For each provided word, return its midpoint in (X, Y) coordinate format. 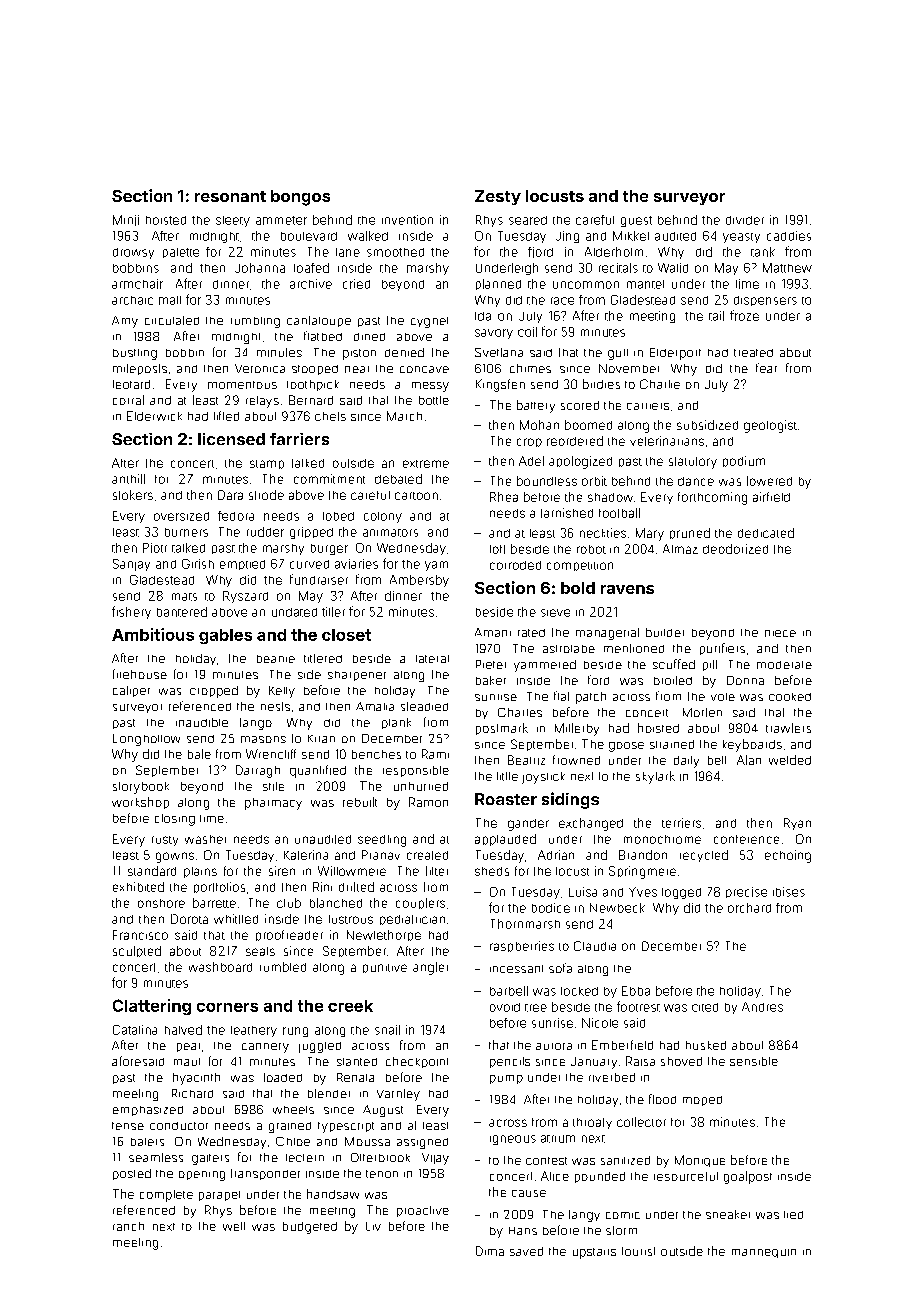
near (357, 369)
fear (766, 368)
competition (580, 566)
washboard (220, 967)
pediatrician (412, 920)
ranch (128, 1226)
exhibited (138, 887)
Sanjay (131, 565)
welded (790, 760)
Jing (567, 237)
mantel (645, 284)
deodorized (735, 549)
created (427, 855)
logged (681, 893)
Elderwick (154, 416)
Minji (126, 220)
